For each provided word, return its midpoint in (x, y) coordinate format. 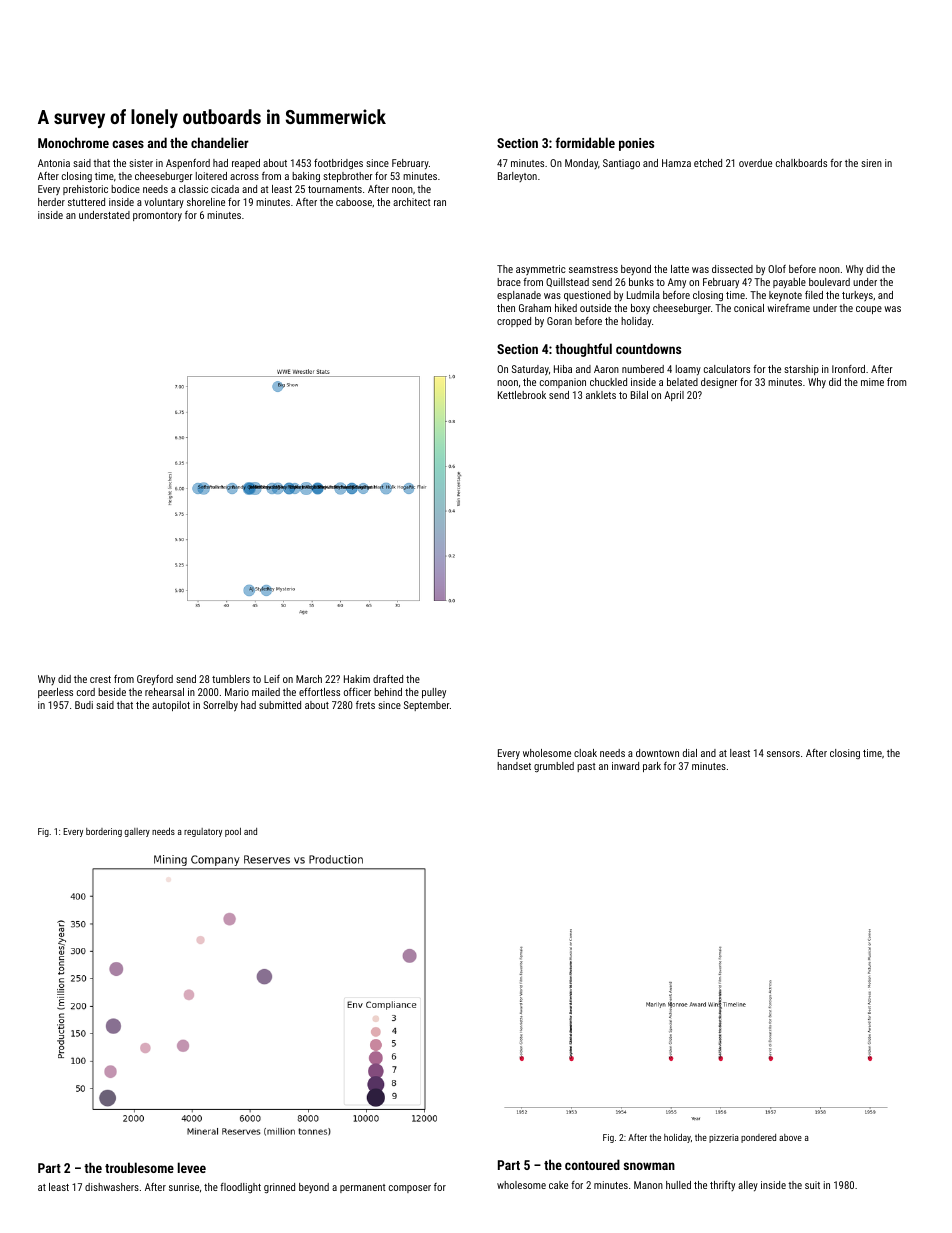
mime (872, 382)
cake (558, 1185)
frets (365, 705)
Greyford (155, 680)
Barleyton (517, 177)
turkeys (857, 296)
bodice (125, 189)
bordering (104, 832)
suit (812, 1185)
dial (690, 753)
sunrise (184, 1187)
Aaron (606, 369)
